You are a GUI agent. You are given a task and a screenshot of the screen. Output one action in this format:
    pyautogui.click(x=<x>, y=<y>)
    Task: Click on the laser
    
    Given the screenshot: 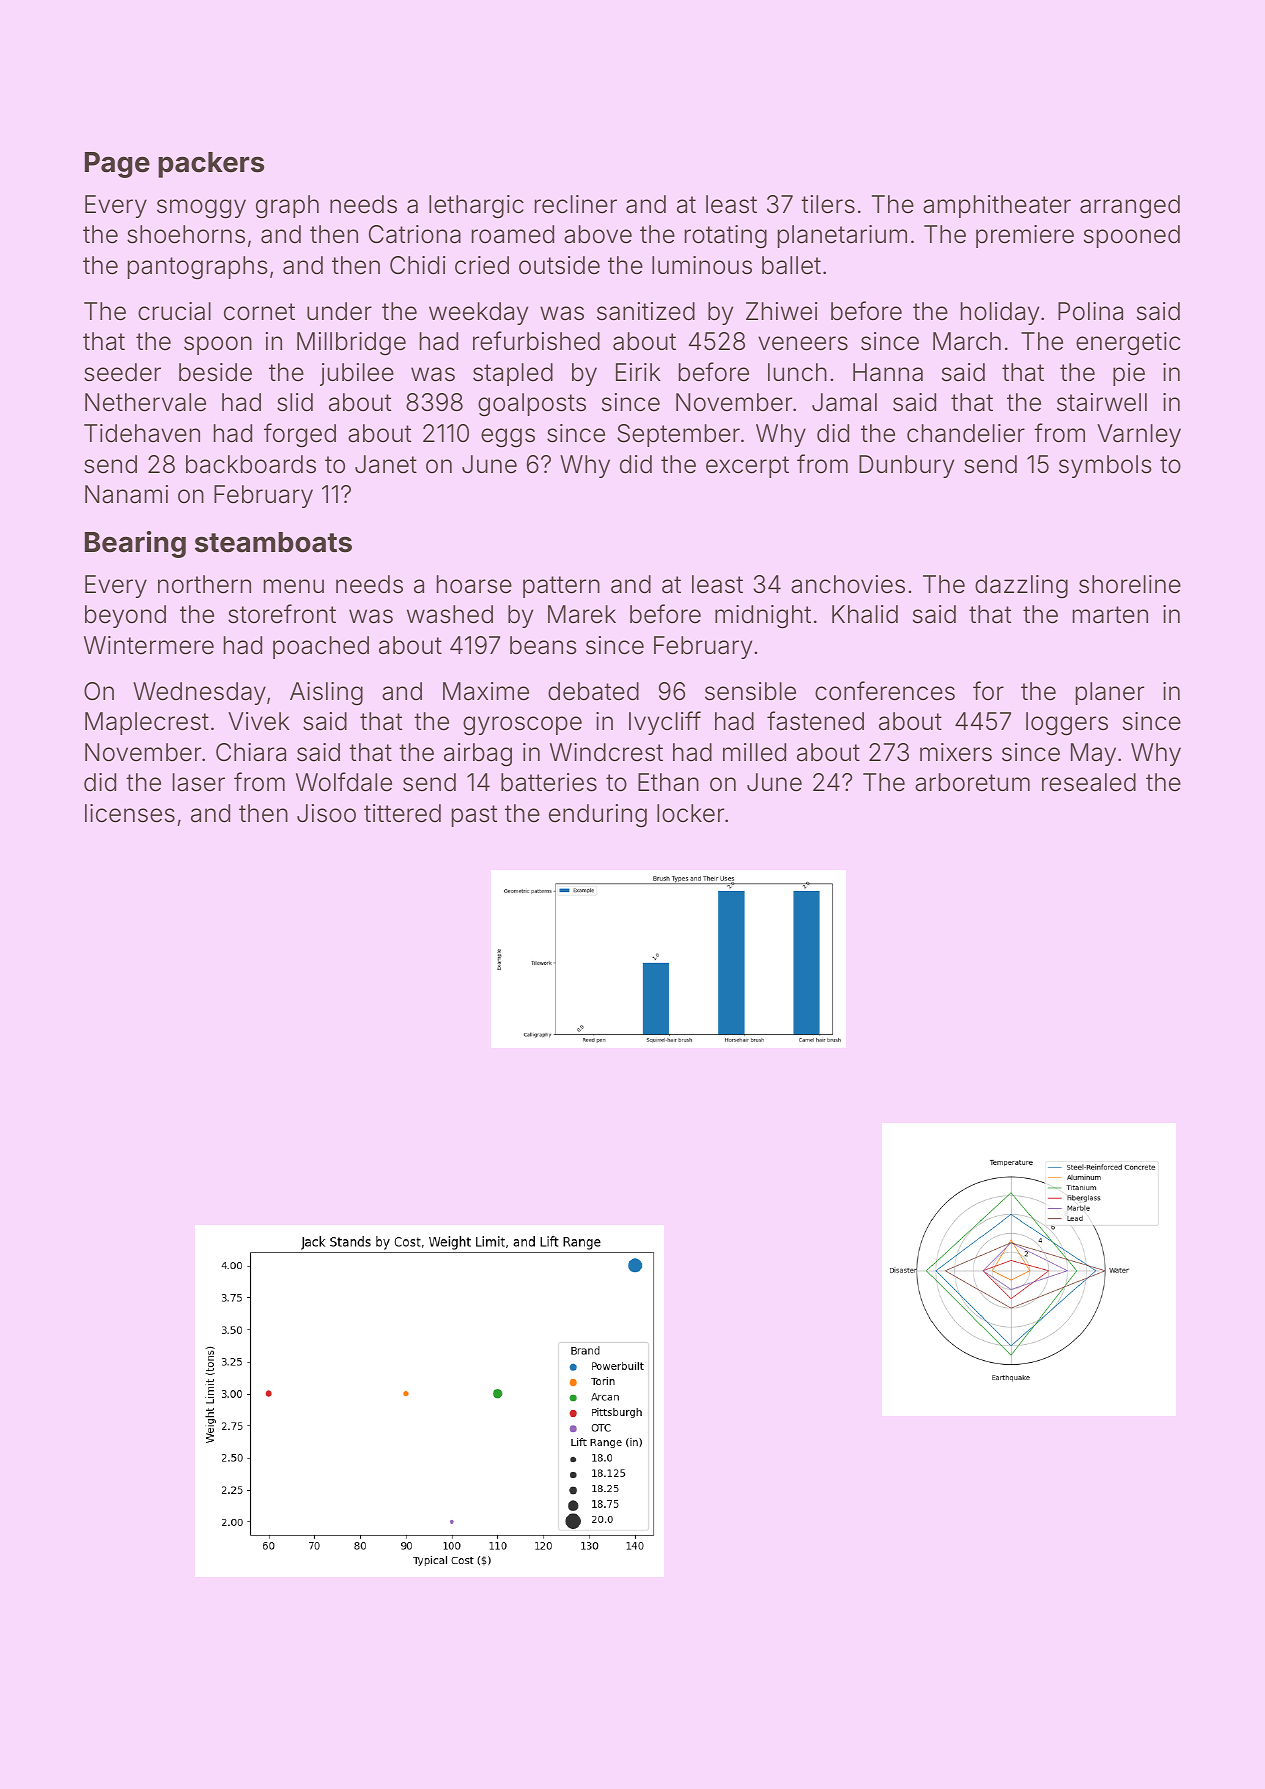 What is the action you would take?
    pyautogui.click(x=199, y=782)
